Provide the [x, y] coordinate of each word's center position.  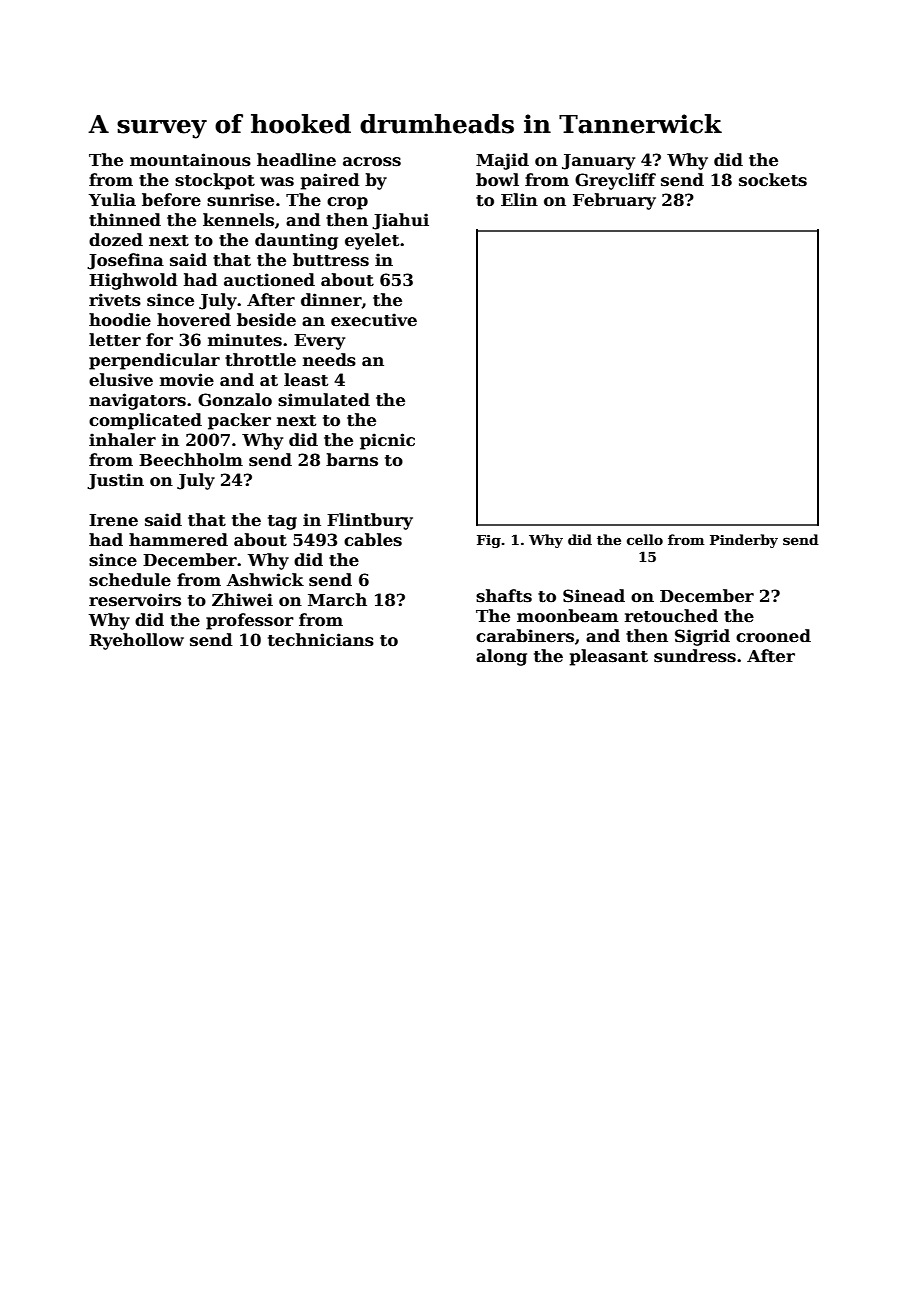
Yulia [112, 200]
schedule [130, 580]
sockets [773, 180]
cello [645, 539]
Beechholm [191, 460]
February [614, 201]
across [372, 162]
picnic [387, 441]
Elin [519, 199]
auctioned [269, 280]
